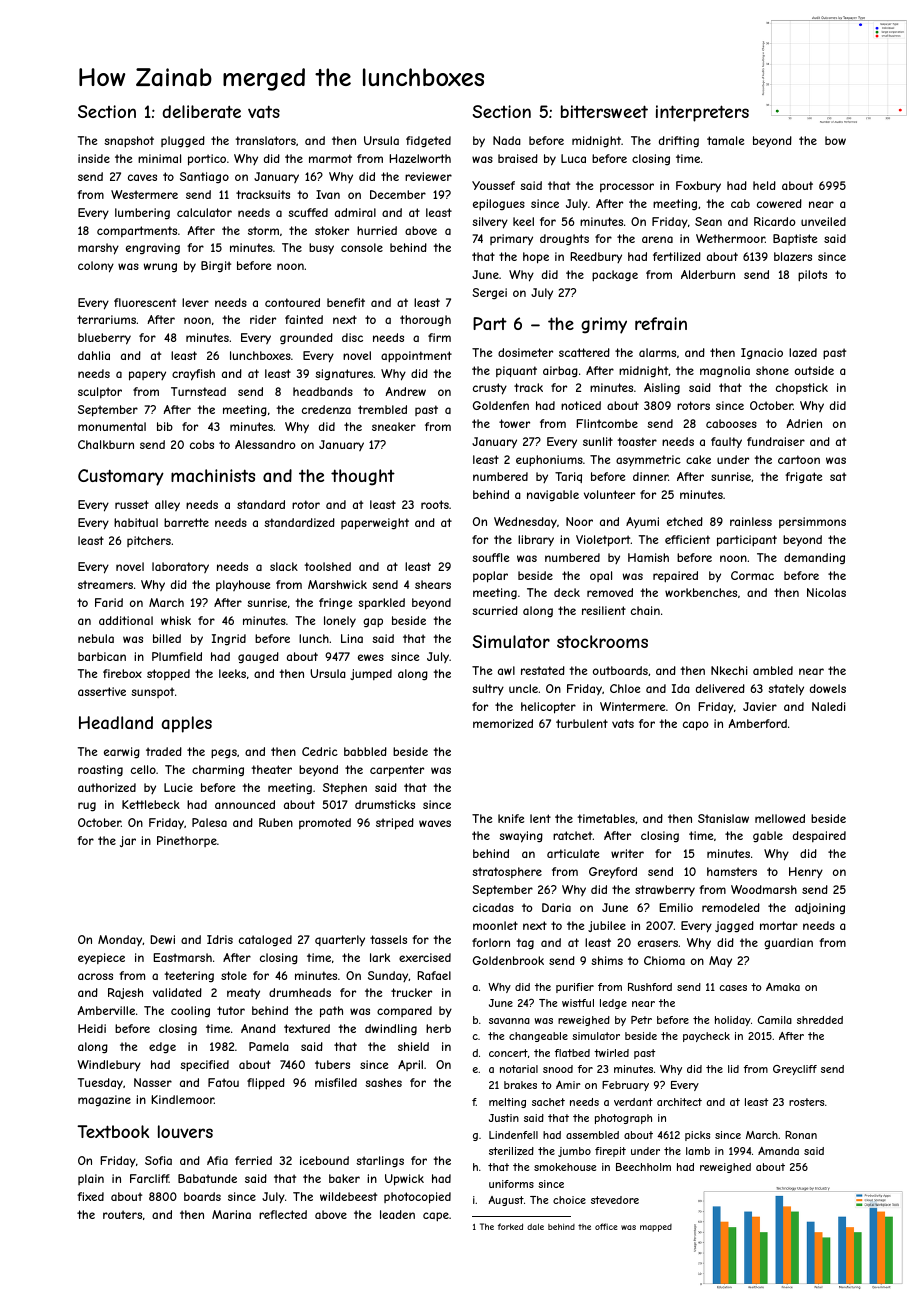 Image resolution: width=924 pixels, height=1308 pixels. Describe the element at coordinates (109, 602) in the image. I see `Farid` at that location.
